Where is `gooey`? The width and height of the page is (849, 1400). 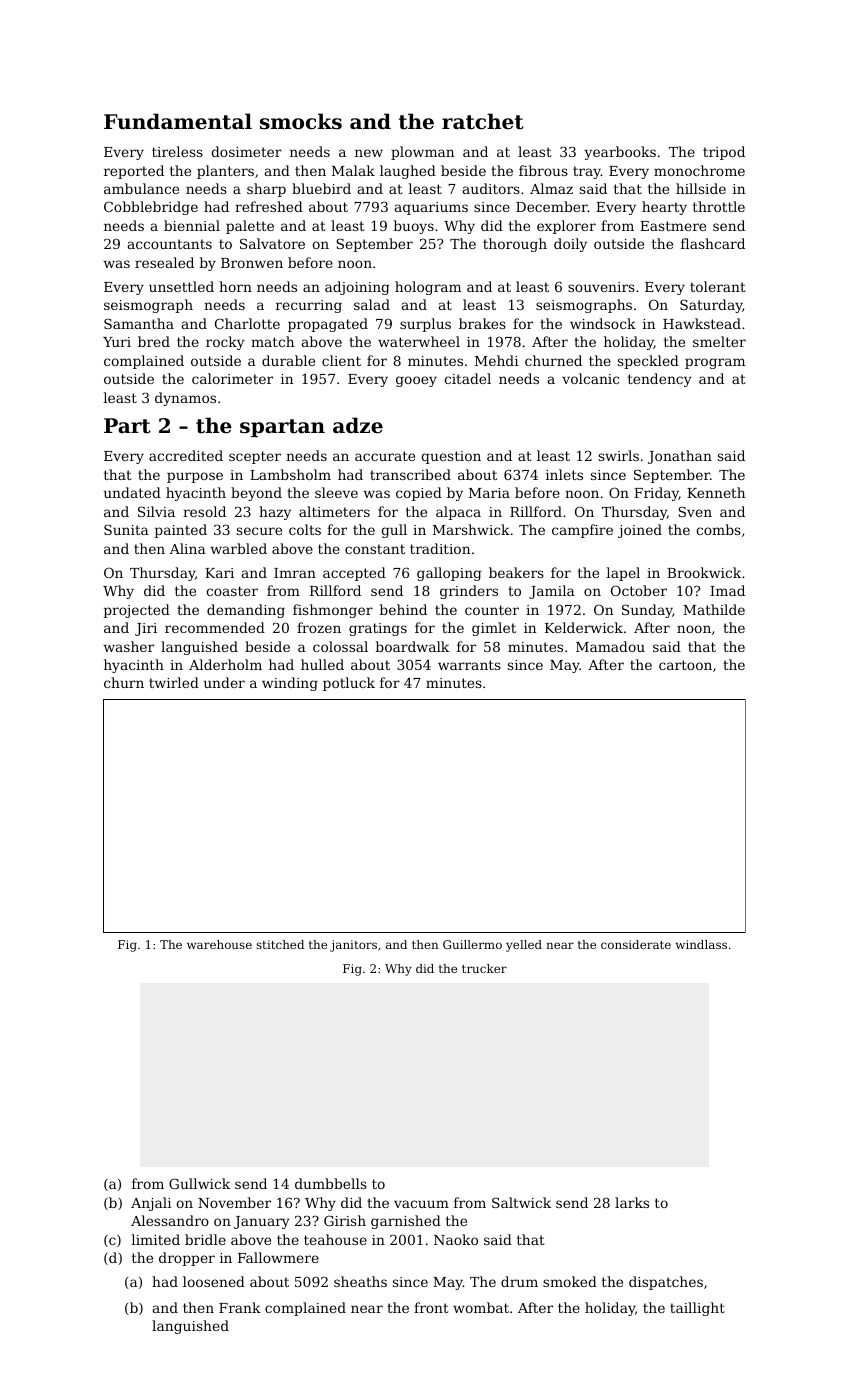 gooey is located at coordinates (416, 381).
